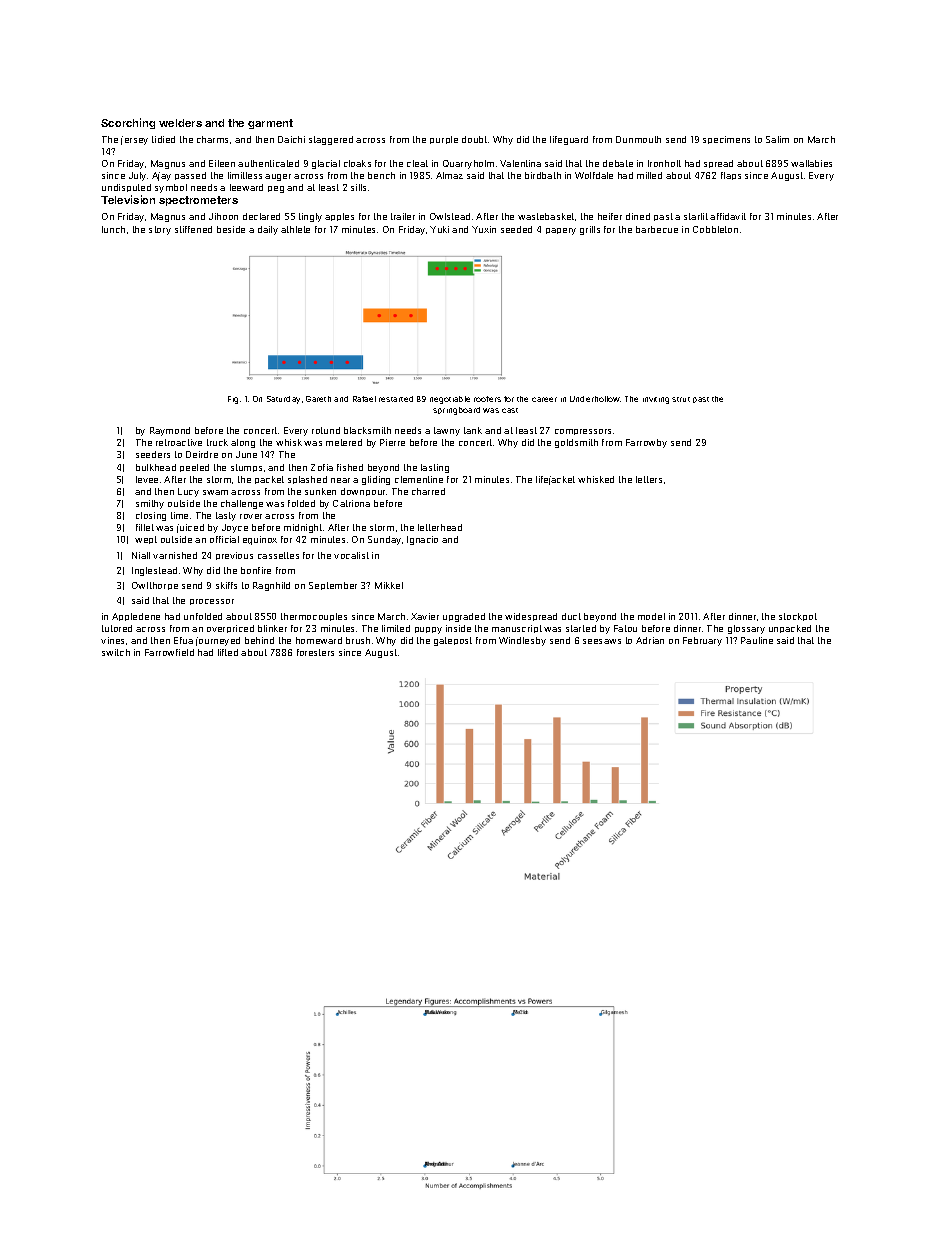 This screenshot has height=1233, width=952. What do you see at coordinates (154, 571) in the screenshot?
I see `Inglestead` at bounding box center [154, 571].
